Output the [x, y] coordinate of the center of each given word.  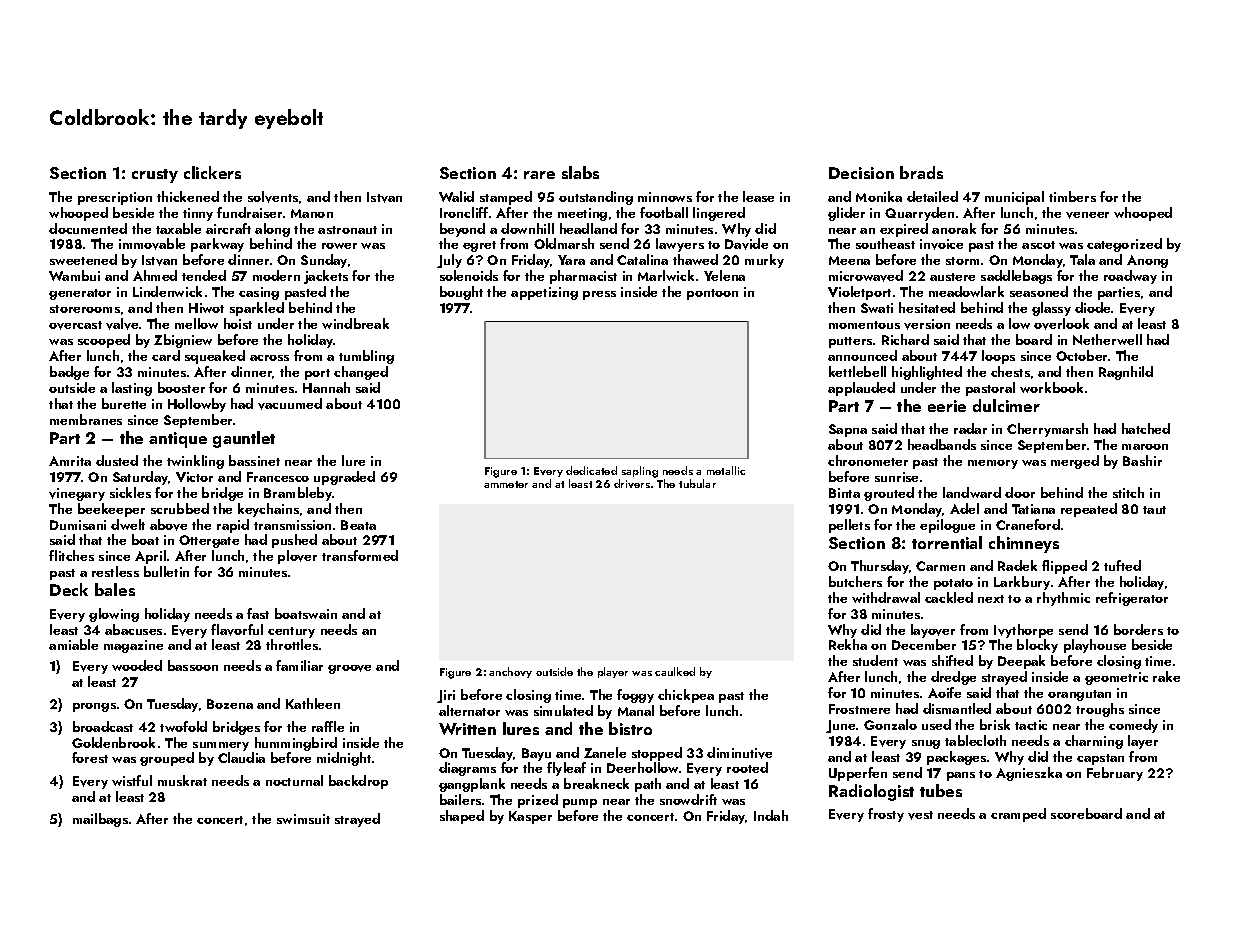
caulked [675, 671]
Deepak [1021, 662]
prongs [94, 707]
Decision [861, 173]
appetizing [544, 293]
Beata [358, 525]
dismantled [957, 708]
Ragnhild [1126, 373]
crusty [155, 176]
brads [921, 172]
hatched [1146, 428]
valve [122, 324]
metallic [726, 470]
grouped [167, 759]
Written [467, 729]
